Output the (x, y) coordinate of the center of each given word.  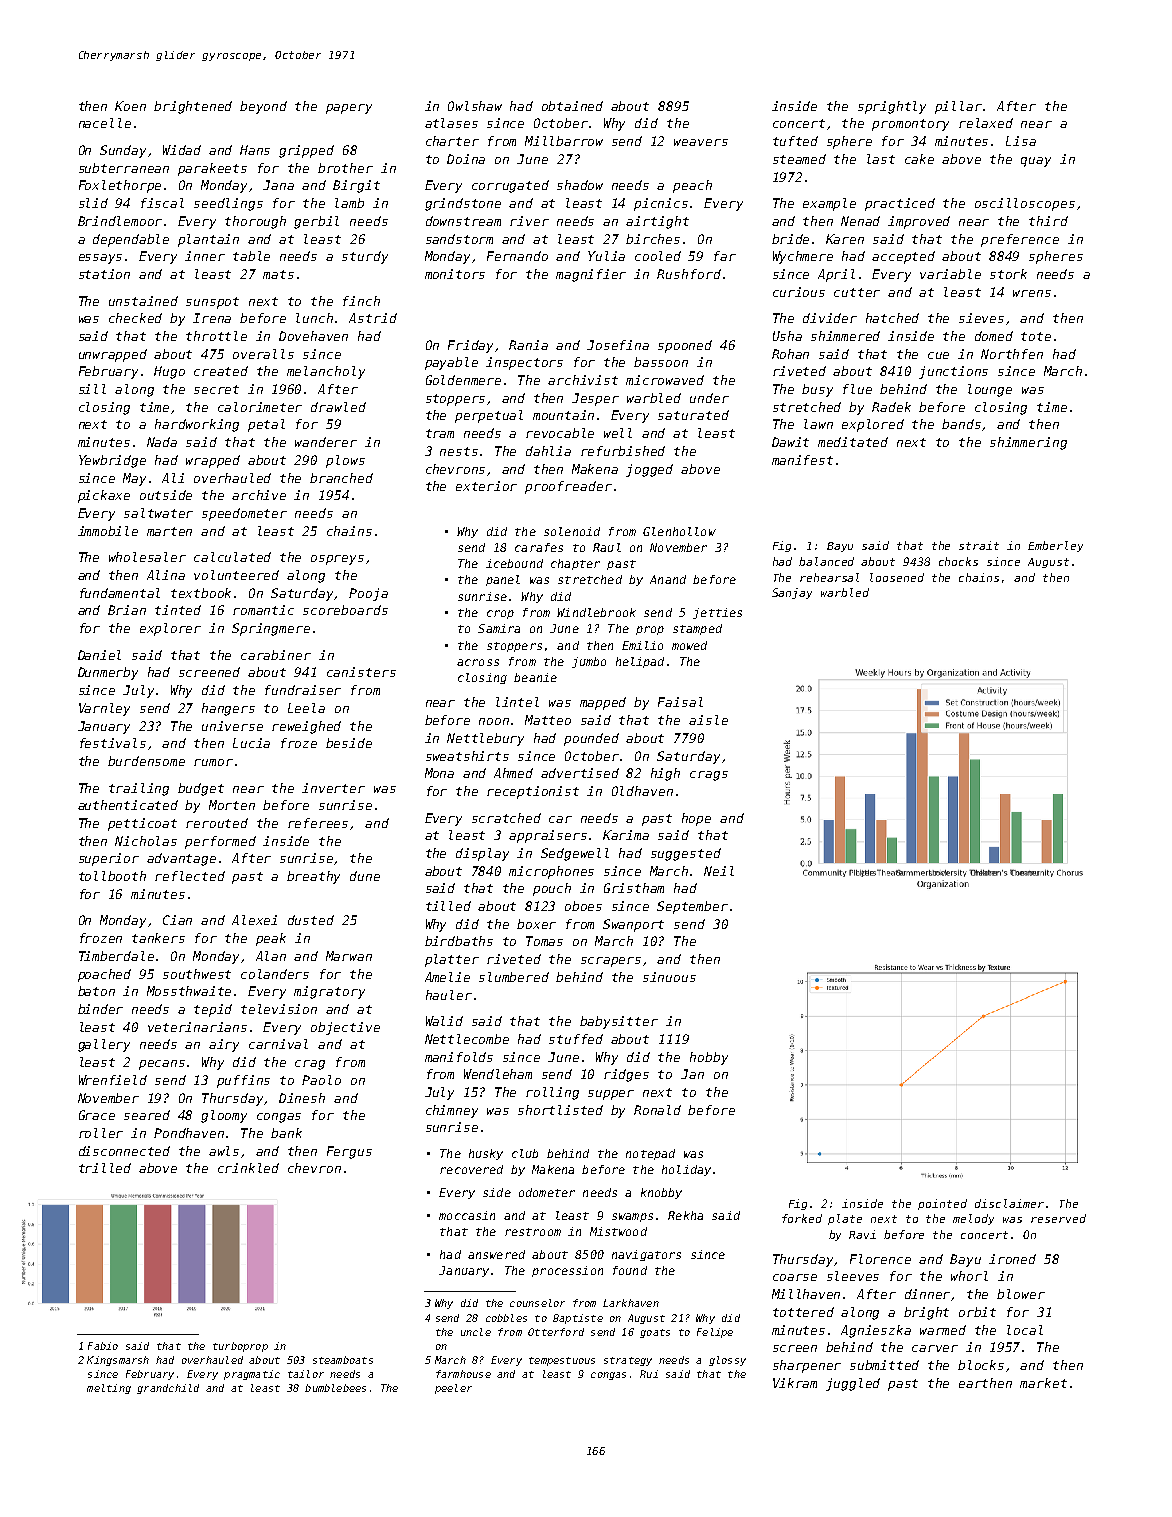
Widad (182, 150)
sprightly (892, 107)
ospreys (337, 560)
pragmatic (252, 1375)
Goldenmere (463, 380)
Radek (891, 407)
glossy (727, 1361)
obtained (572, 106)
